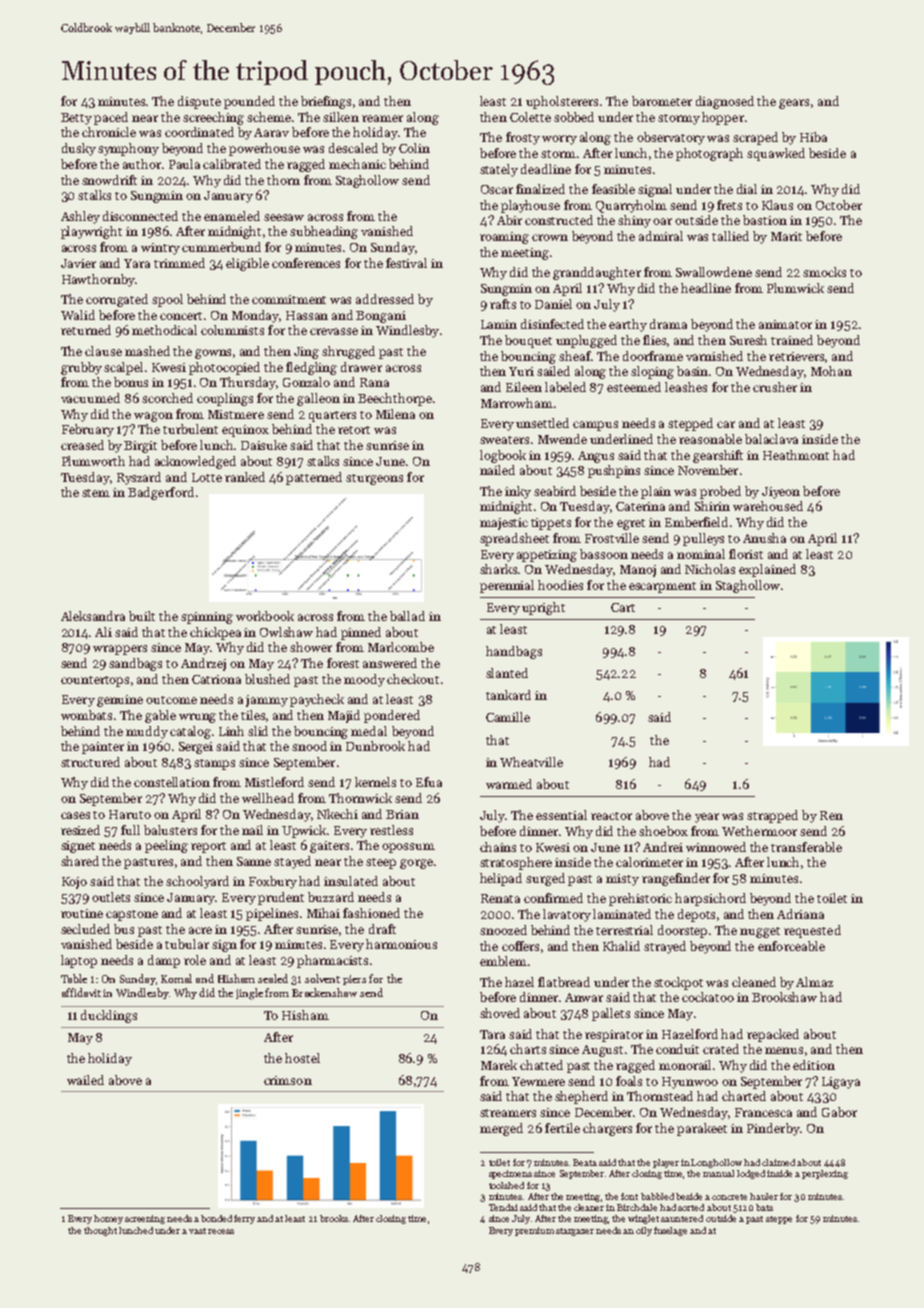  Describe the element at coordinates (714, 356) in the image. I see `varnished` at that location.
